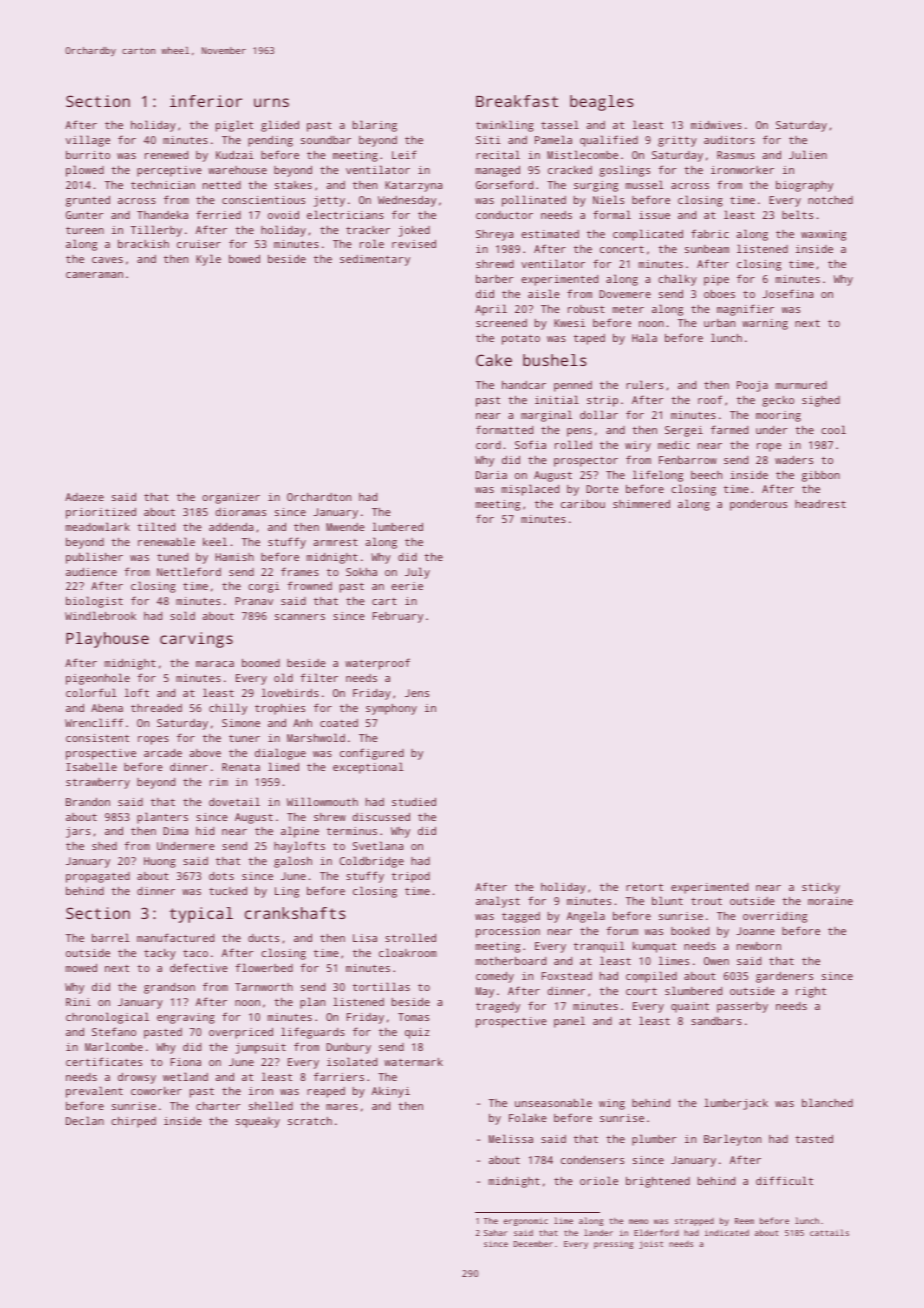 Image resolution: width=924 pixels, height=1308 pixels. I want to click on forum, so click(622, 930).
